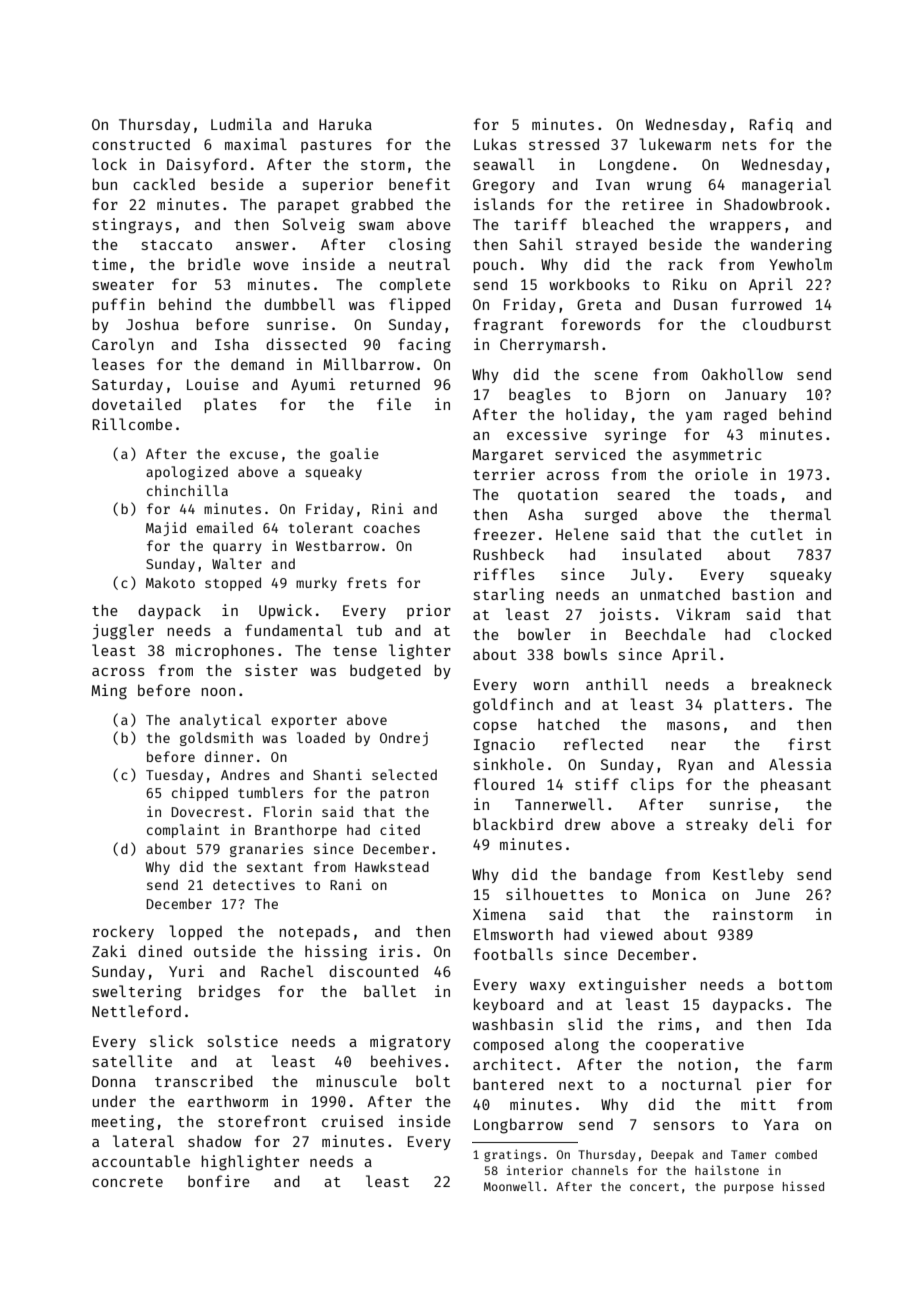 The height and width of the screenshot is (1308, 924). Describe the element at coordinates (749, 1189) in the screenshot. I see `purpose` at that location.
